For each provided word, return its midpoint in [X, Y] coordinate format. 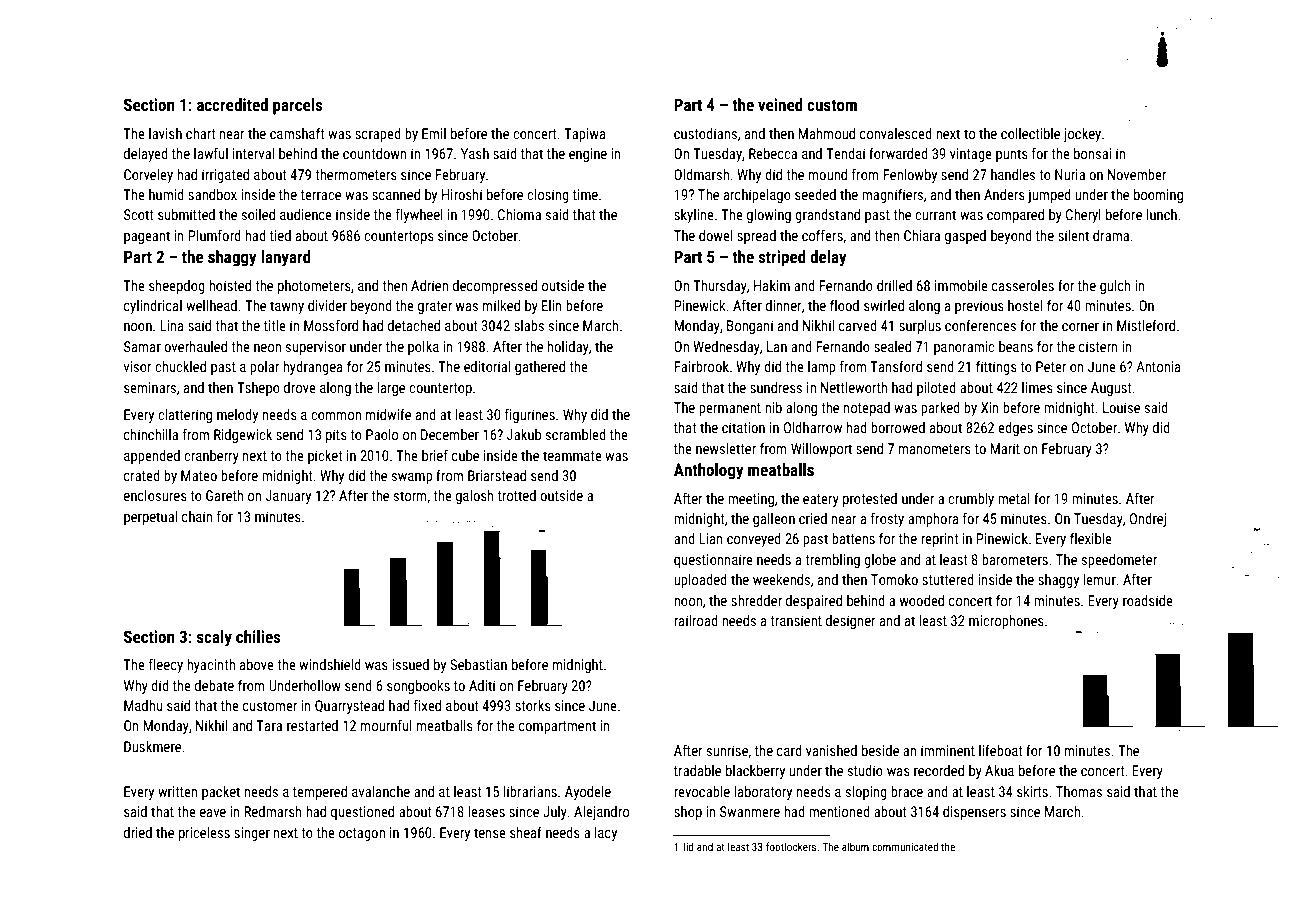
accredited [232, 104]
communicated [905, 846]
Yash [475, 153]
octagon [362, 834]
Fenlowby [910, 176]
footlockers [791, 846]
